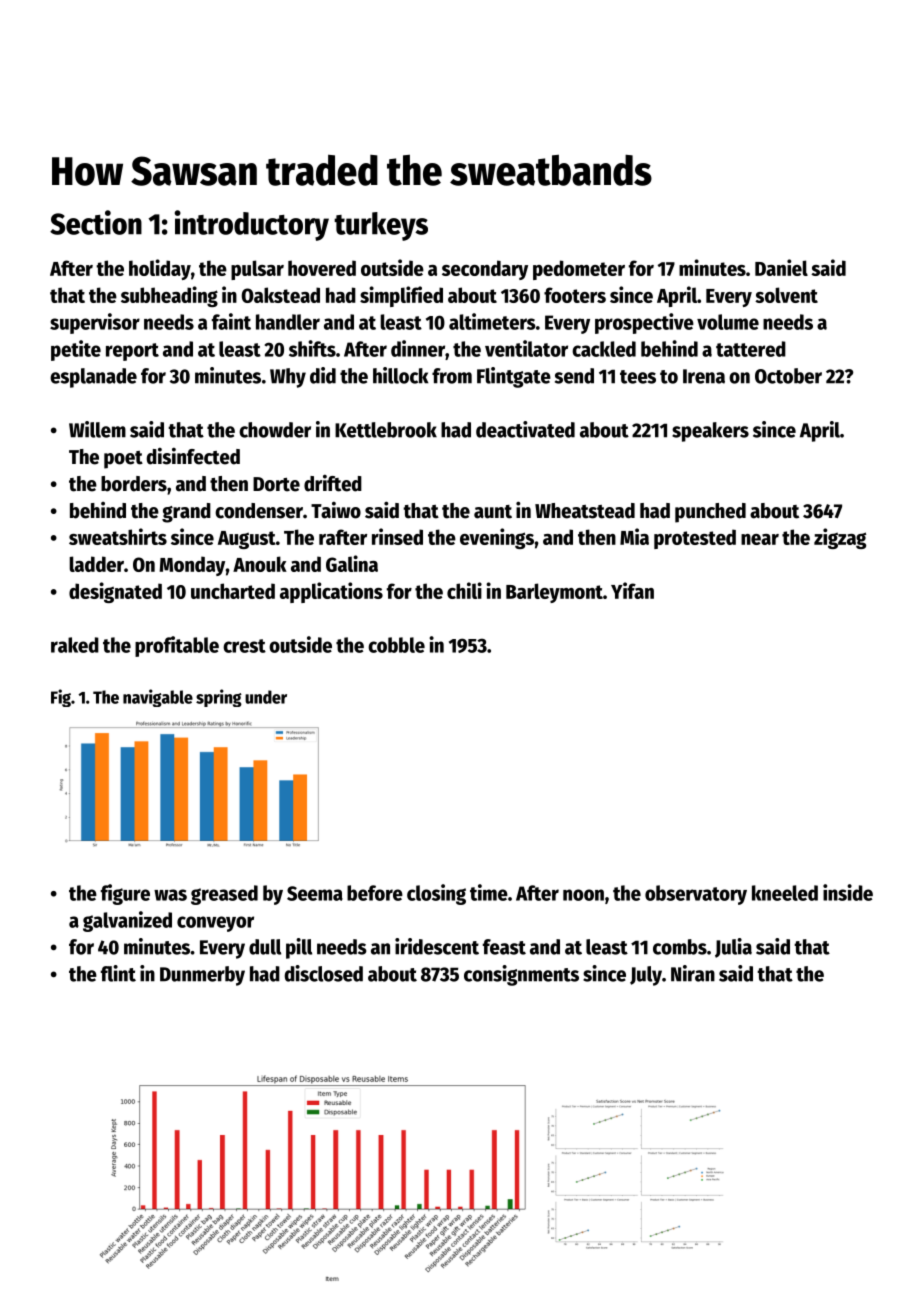  Describe the element at coordinates (266, 697) in the document. I see `under` at that location.
